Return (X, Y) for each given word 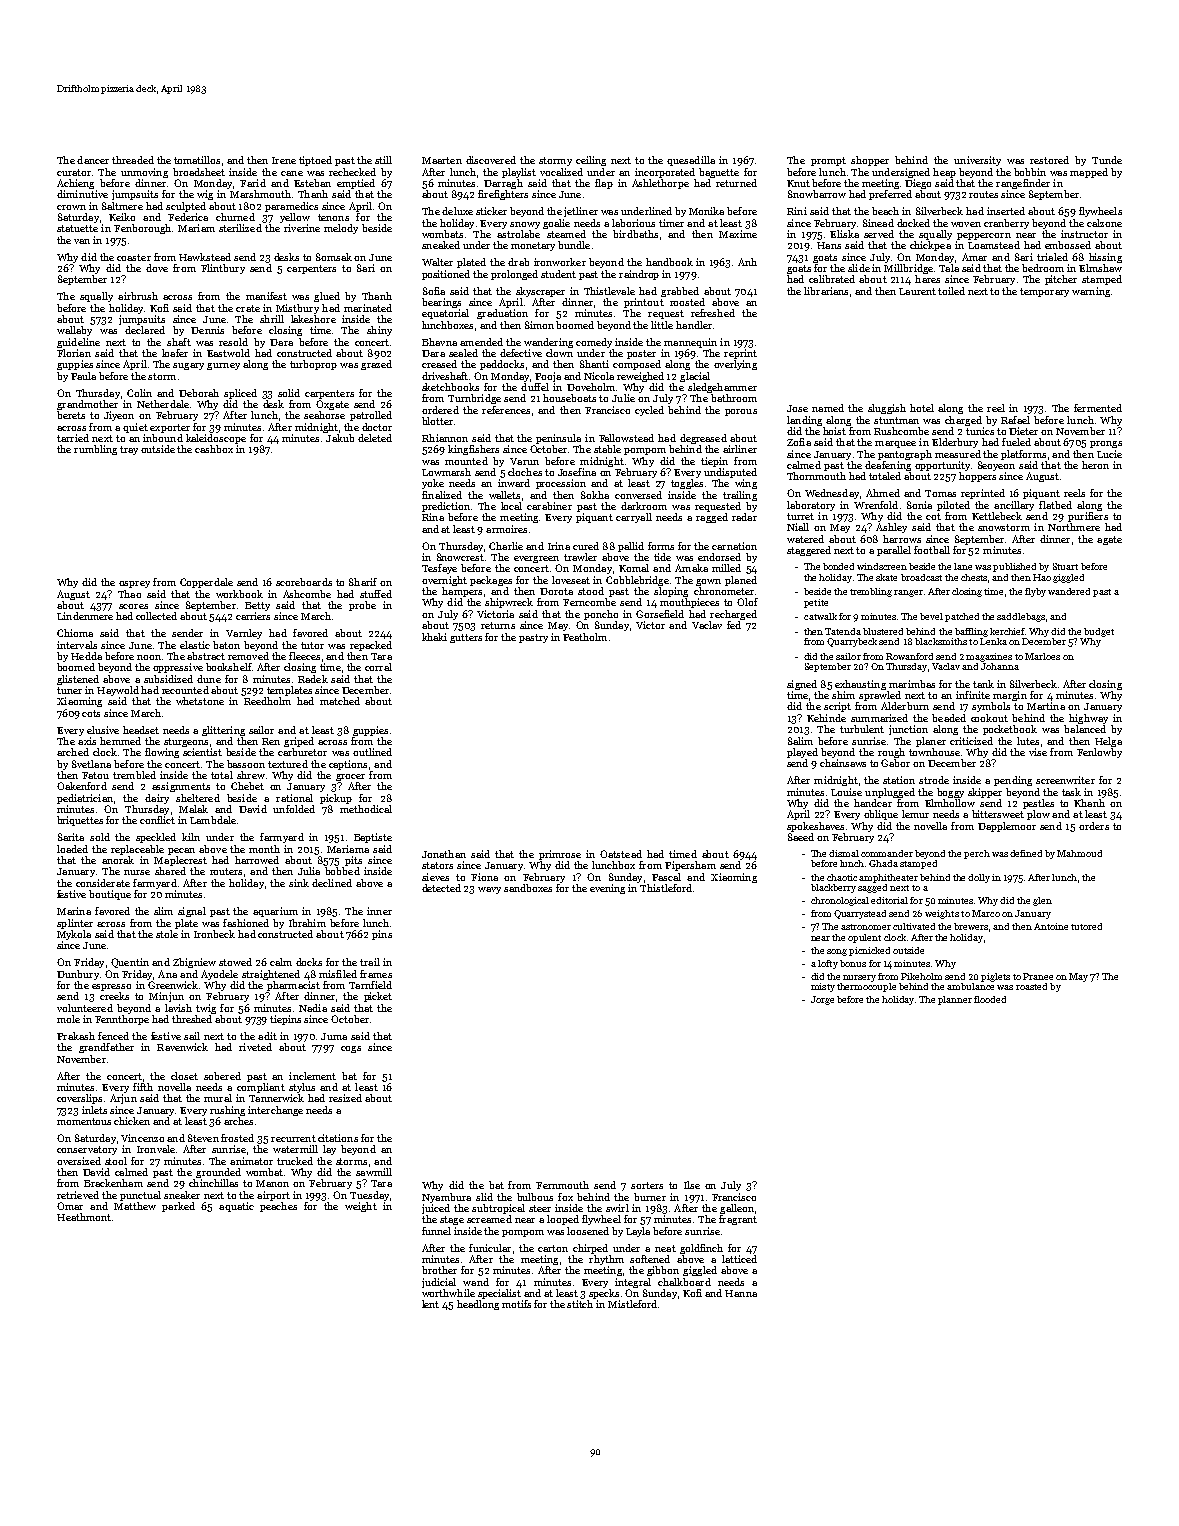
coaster (134, 257)
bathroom (734, 398)
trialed (1052, 257)
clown (559, 353)
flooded (990, 999)
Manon (272, 1183)
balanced (1085, 729)
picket (378, 997)
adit (267, 1036)
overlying (735, 365)
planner (955, 1000)
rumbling (95, 450)
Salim (800, 741)
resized (345, 1098)
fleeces (304, 656)
